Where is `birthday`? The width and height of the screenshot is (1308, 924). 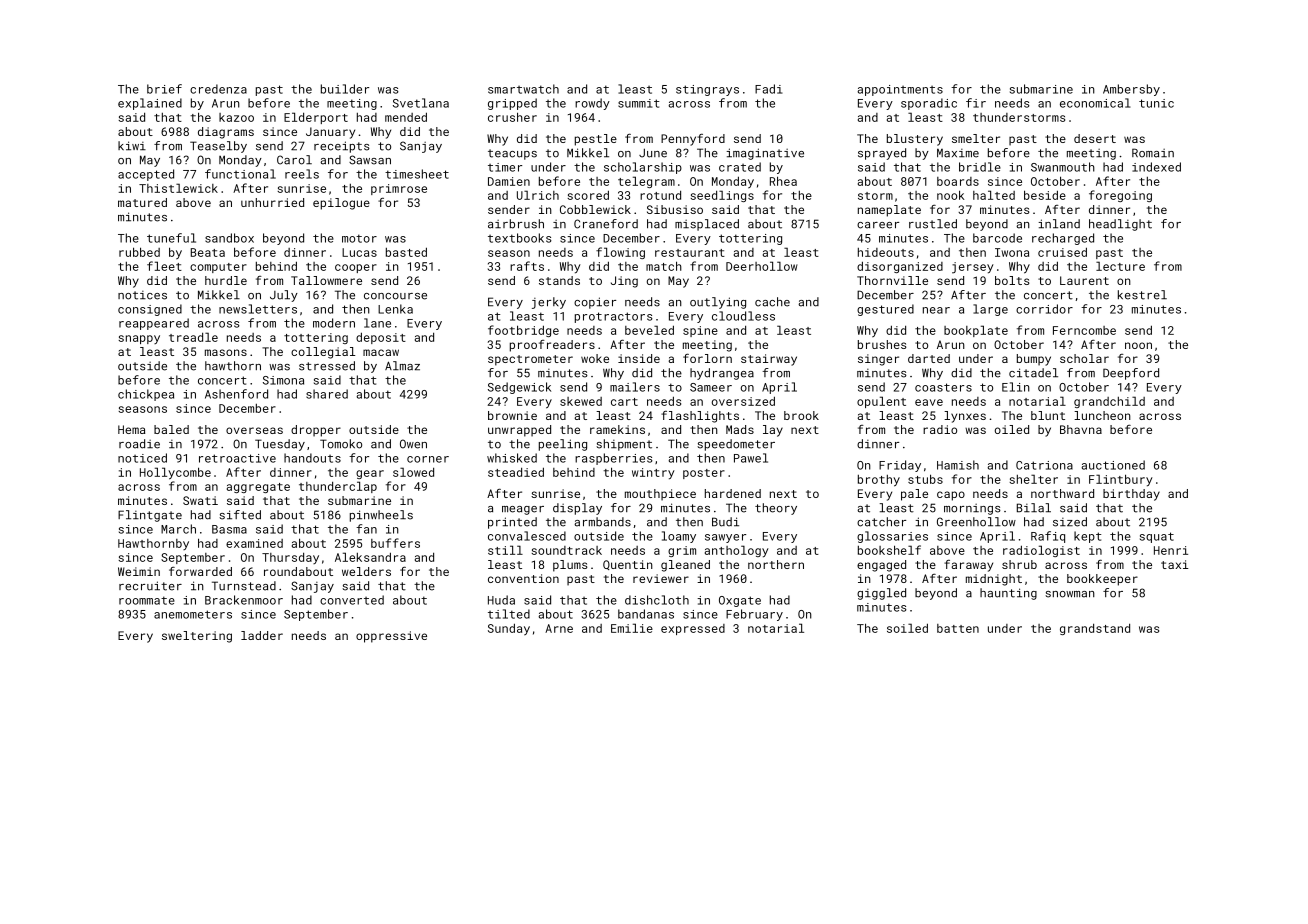 birthday is located at coordinates (1131, 495).
